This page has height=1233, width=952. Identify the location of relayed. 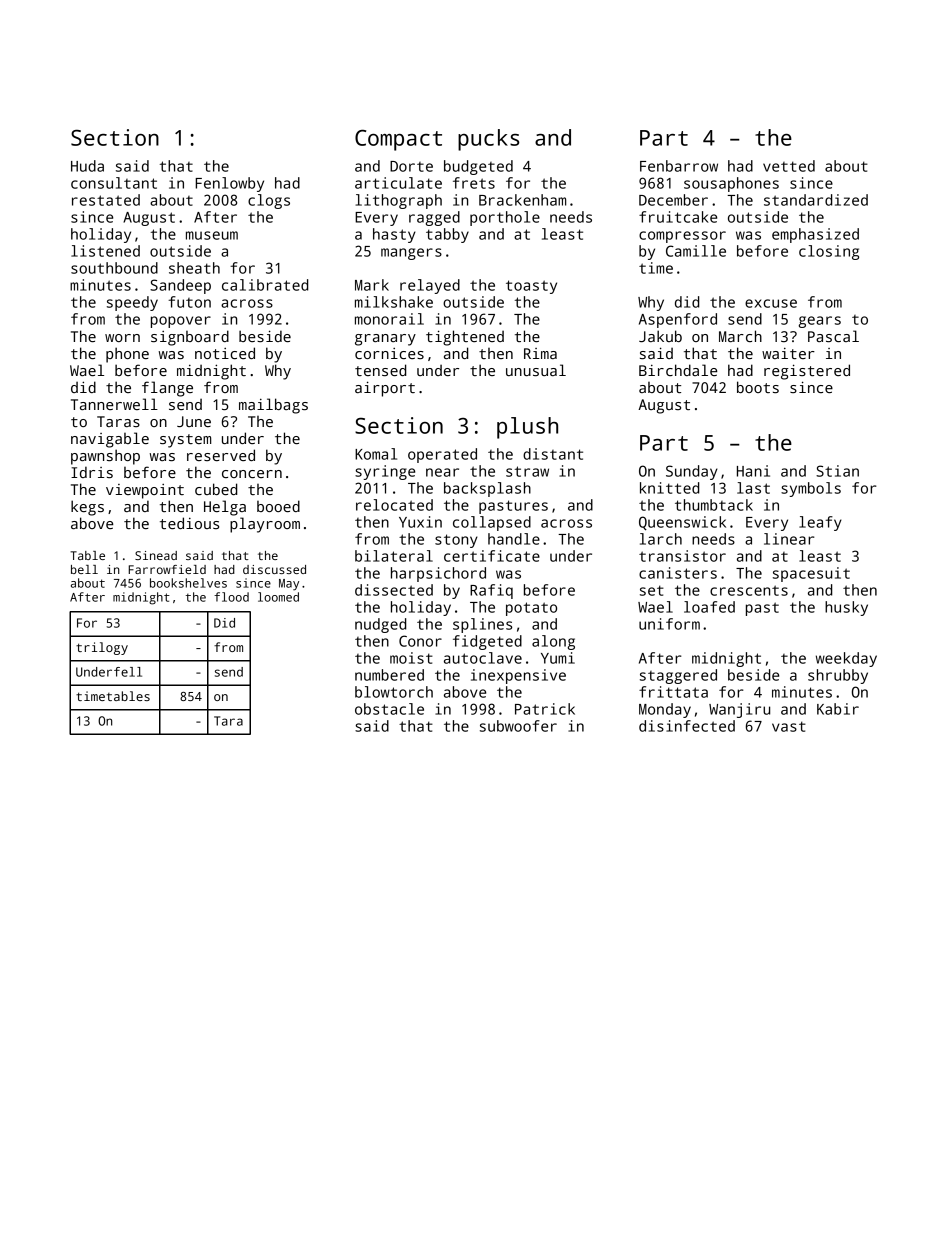
(430, 286).
